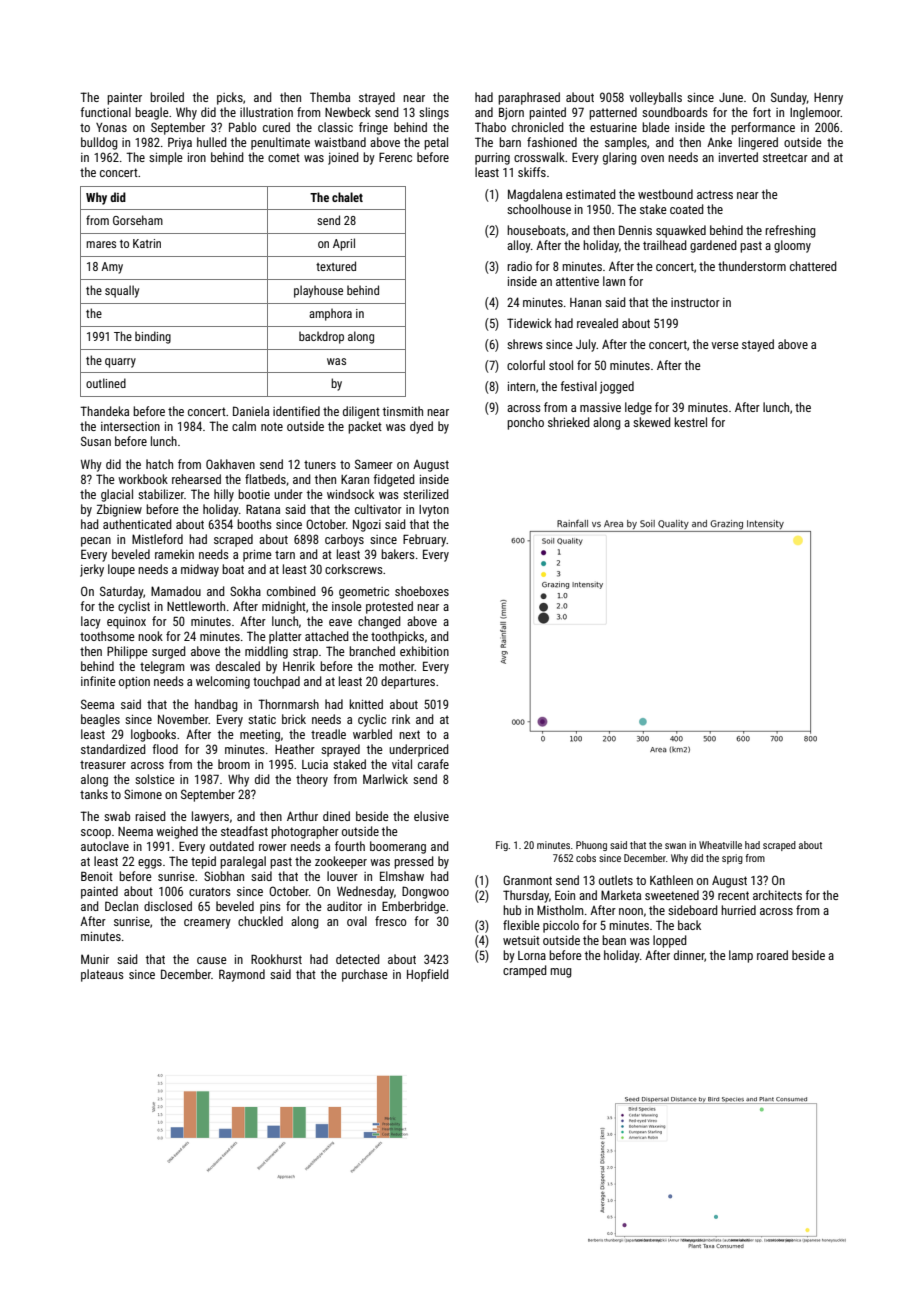  I want to click on Ivyton, so click(434, 511).
